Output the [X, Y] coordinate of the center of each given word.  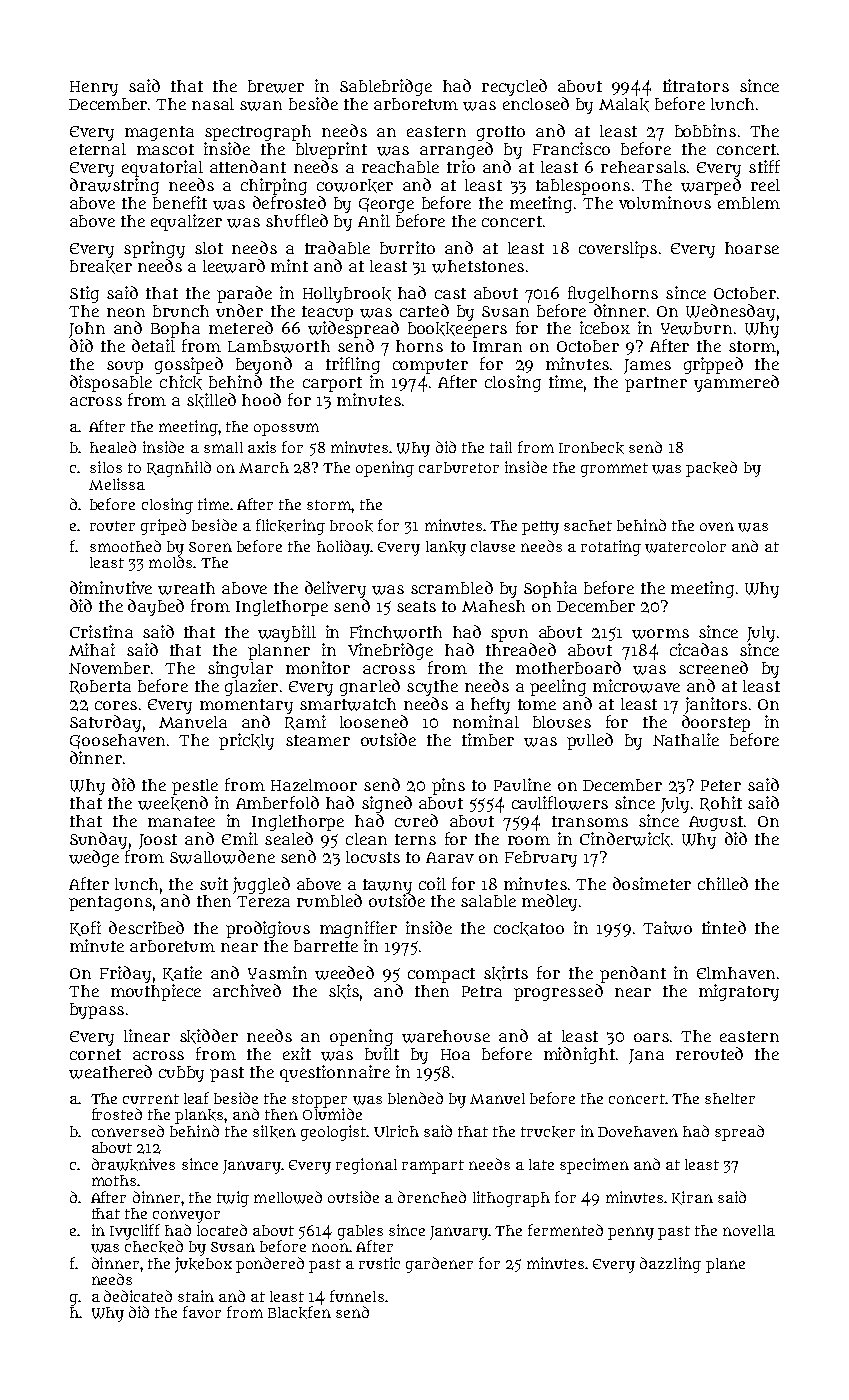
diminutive [111, 587]
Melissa [117, 484]
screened [713, 667]
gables [360, 1232]
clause [493, 546]
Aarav [450, 857]
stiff [764, 166]
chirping [274, 186]
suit [214, 883]
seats [416, 606]
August [716, 823]
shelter [730, 1098]
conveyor [186, 1216]
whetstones [478, 266]
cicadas [699, 649]
